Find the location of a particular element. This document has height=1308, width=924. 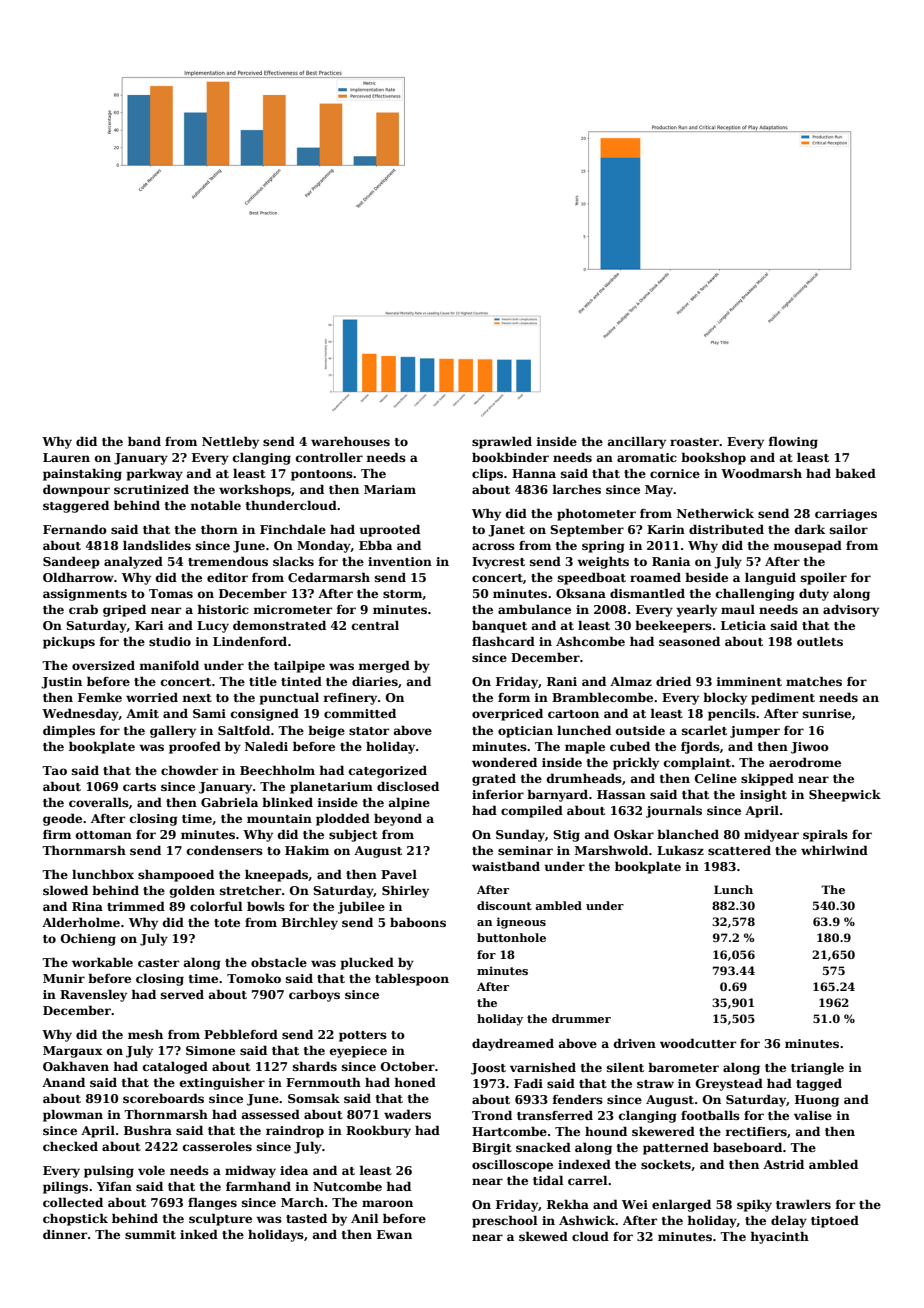

outlets is located at coordinates (820, 641).
